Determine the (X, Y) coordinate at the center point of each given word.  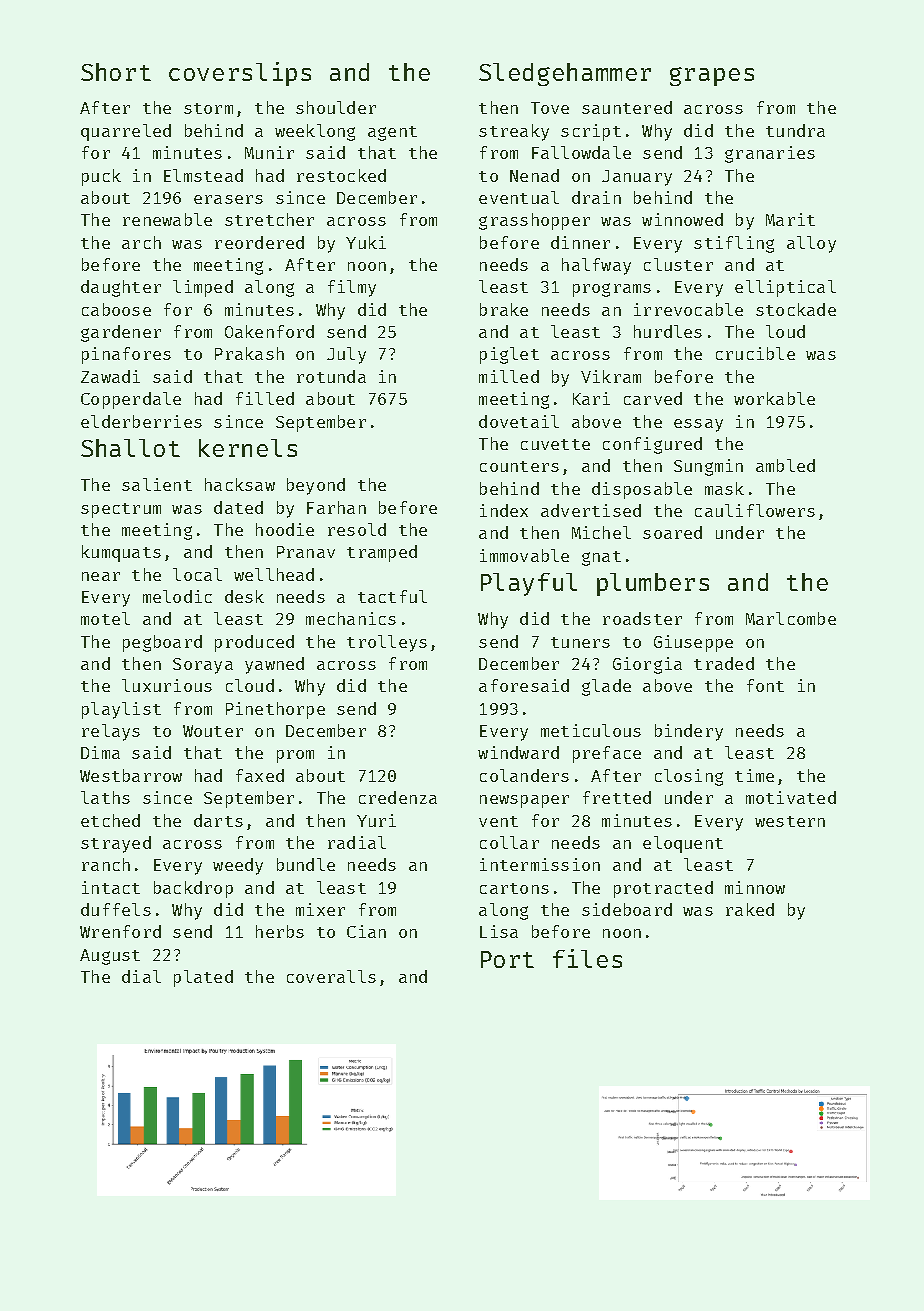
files (587, 958)
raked (750, 909)
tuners (580, 642)
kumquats (121, 553)
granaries (770, 154)
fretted (617, 797)
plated (203, 978)
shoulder (336, 107)
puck (101, 177)
